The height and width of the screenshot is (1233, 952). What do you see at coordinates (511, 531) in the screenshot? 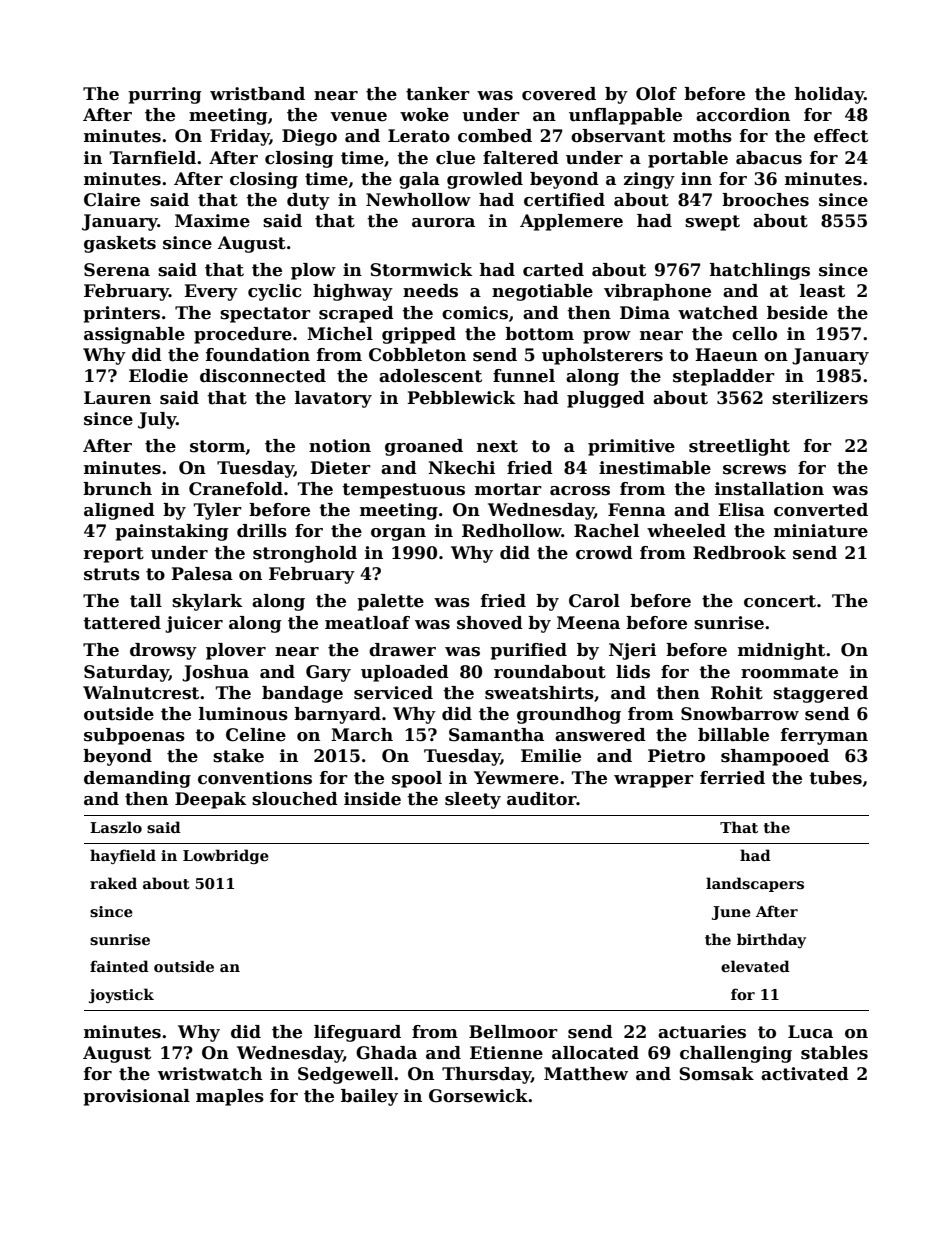
I see `Redhollow` at bounding box center [511, 531].
